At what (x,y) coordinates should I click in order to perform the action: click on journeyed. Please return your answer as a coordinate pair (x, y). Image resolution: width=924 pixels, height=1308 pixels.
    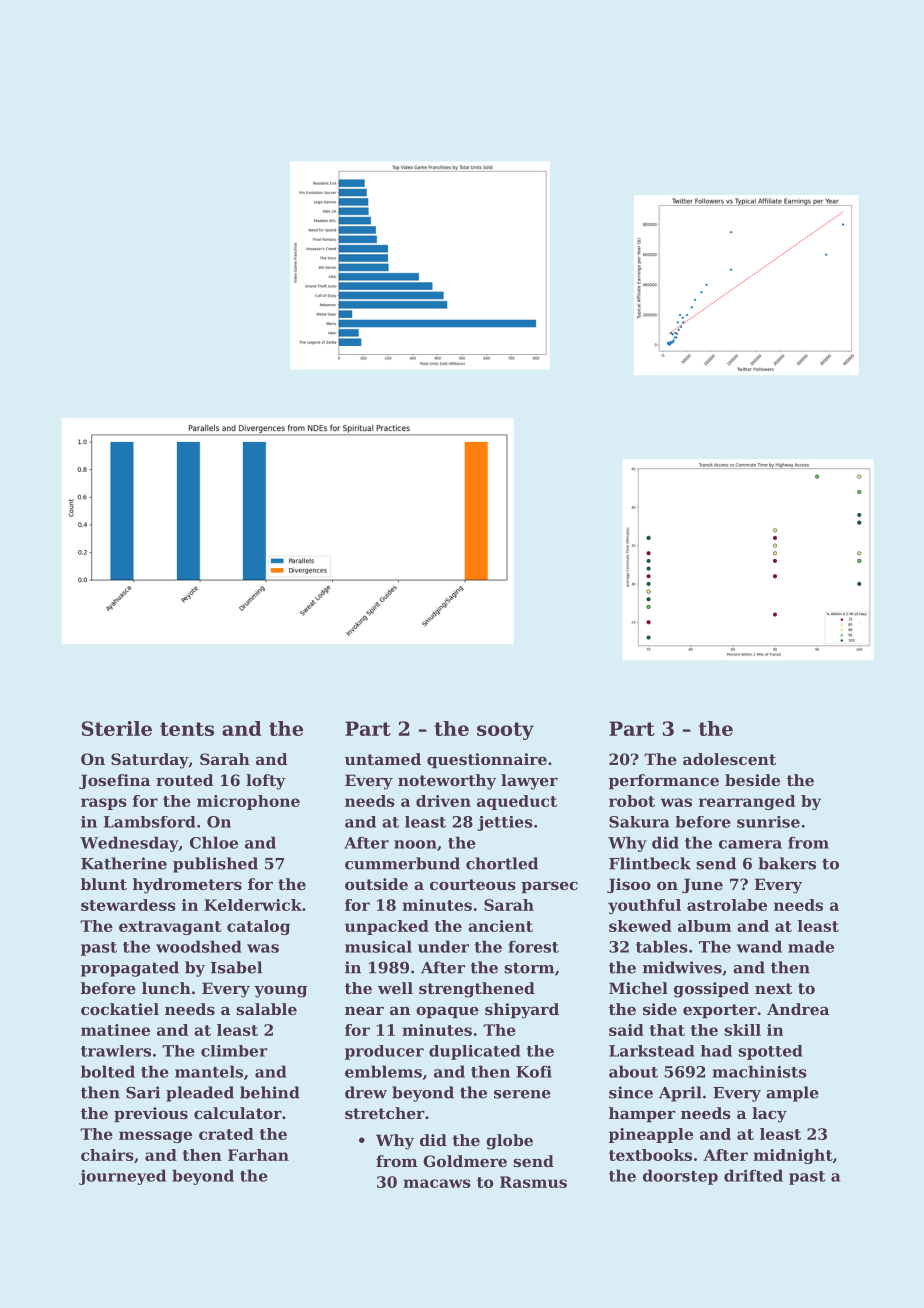
    Looking at the image, I should click on (122, 1177).
